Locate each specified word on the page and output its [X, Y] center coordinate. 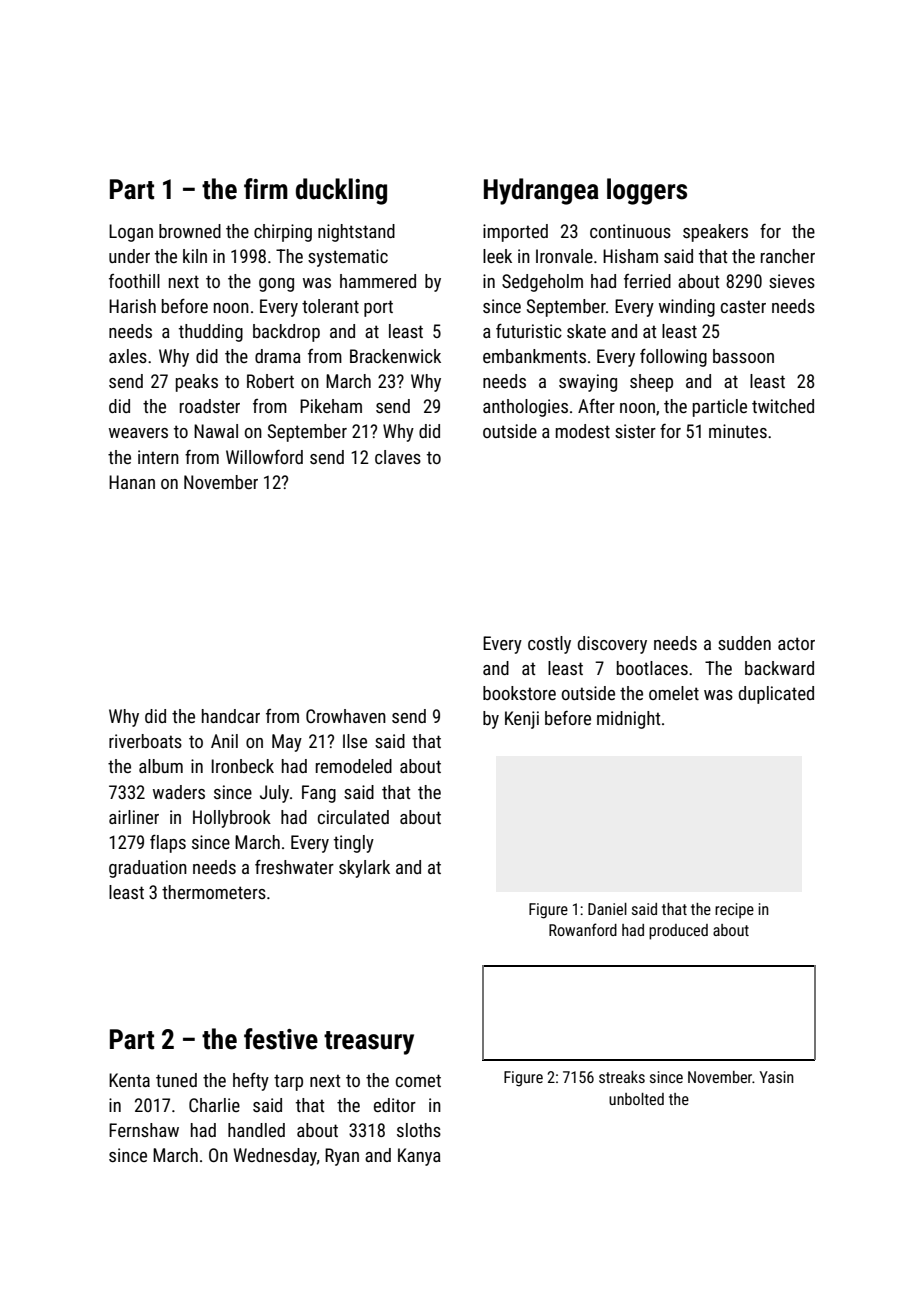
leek [497, 256]
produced [678, 932]
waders [179, 792]
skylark [364, 869]
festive [281, 1039]
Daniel [607, 909]
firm [266, 188]
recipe [734, 911]
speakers [715, 233]
